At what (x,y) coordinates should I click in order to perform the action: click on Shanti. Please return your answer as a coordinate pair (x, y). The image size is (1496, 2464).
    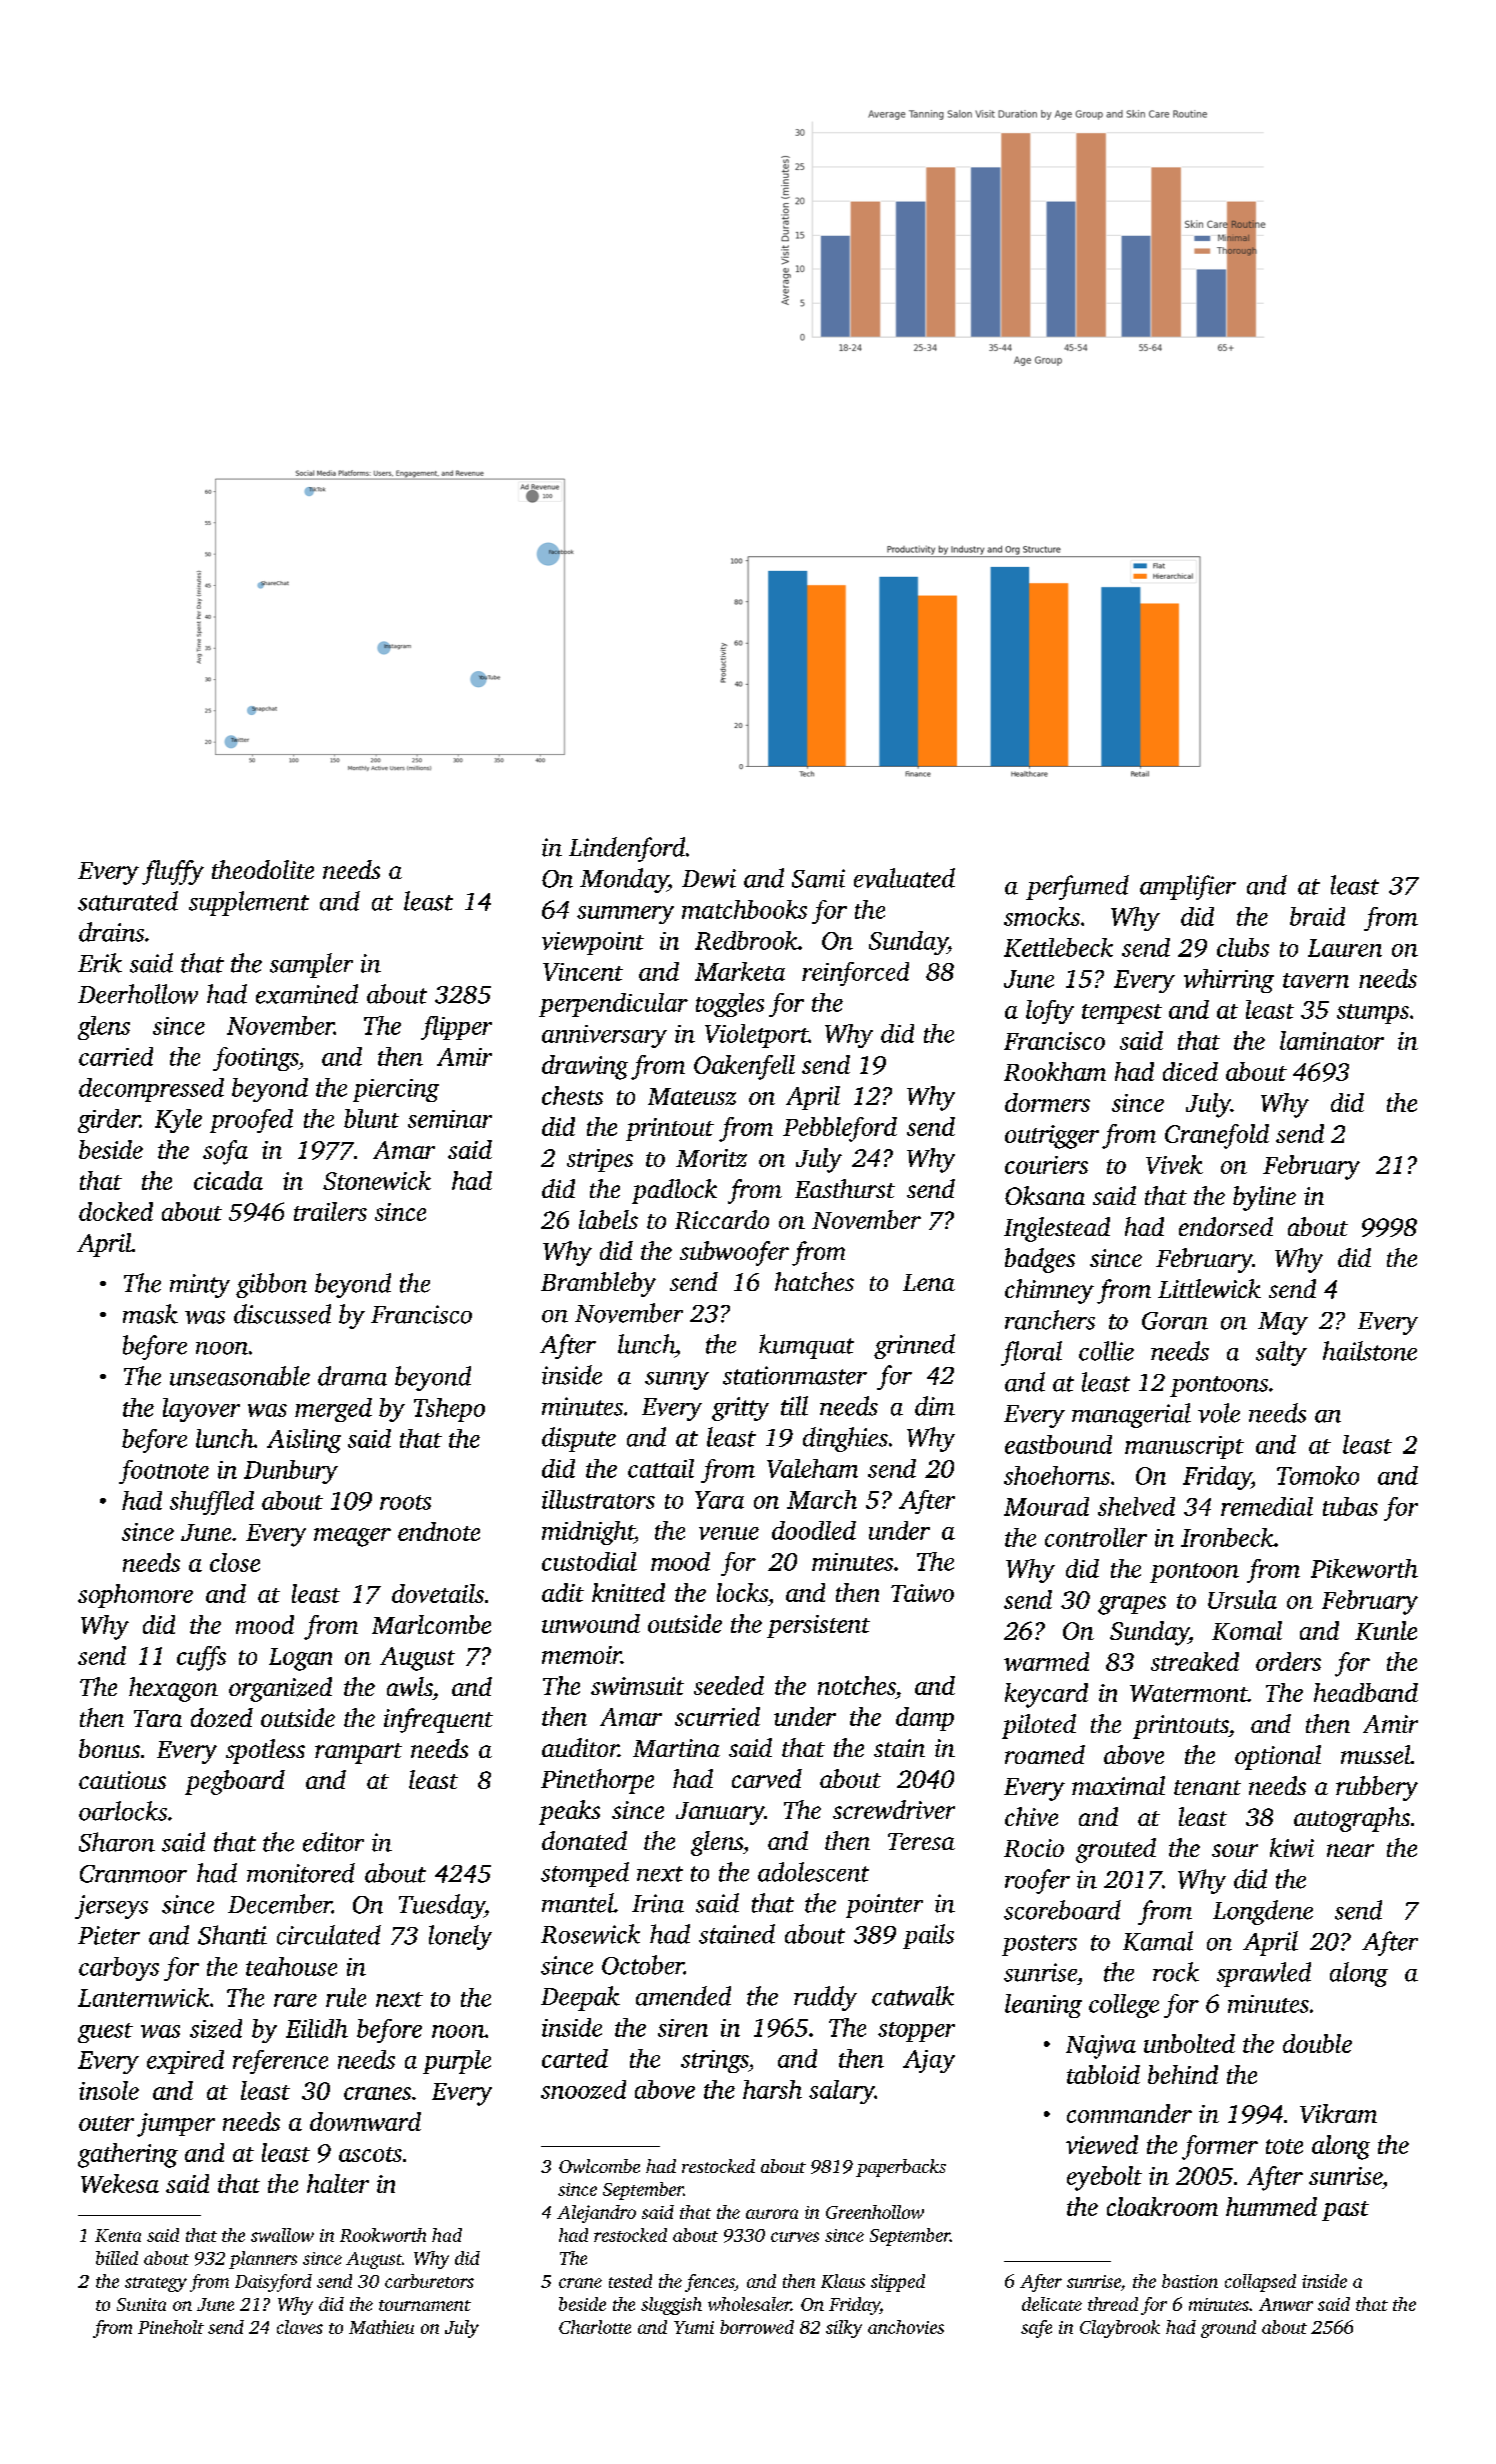
    Looking at the image, I should click on (232, 1935).
